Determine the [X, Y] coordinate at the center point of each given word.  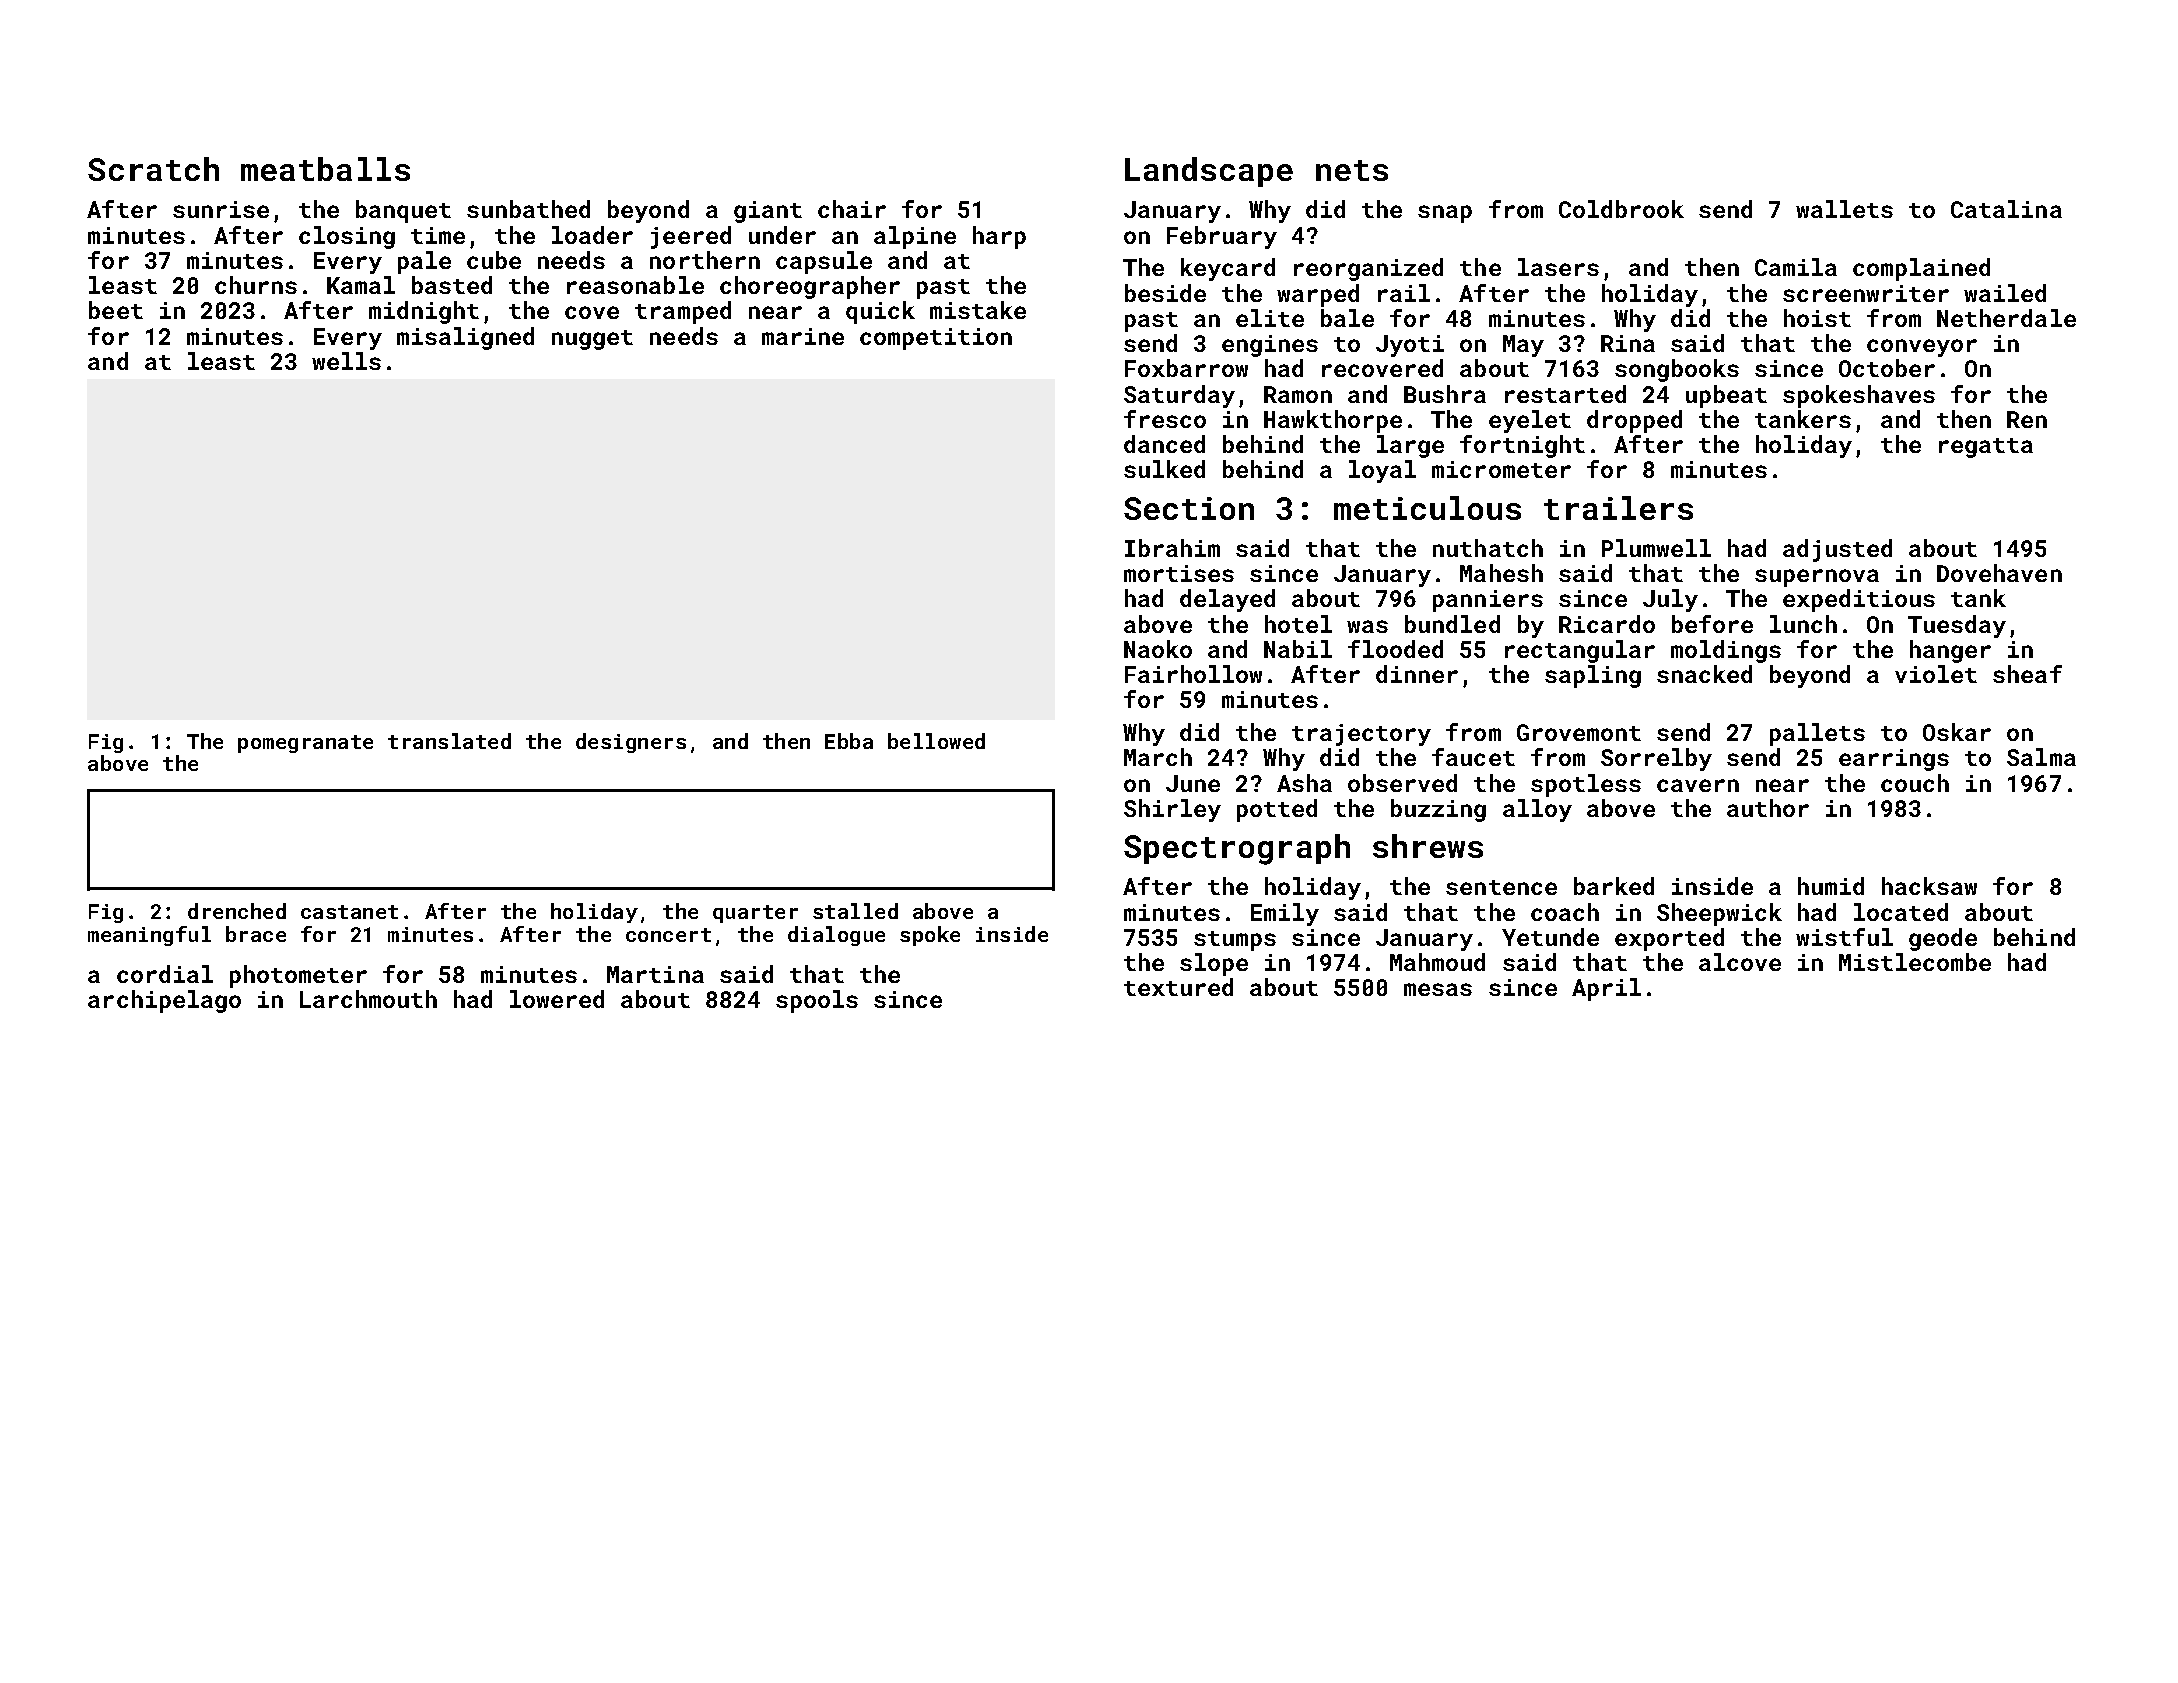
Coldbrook [1621, 209]
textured [1178, 987]
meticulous [1427, 508]
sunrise [221, 209]
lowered [557, 999]
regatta [1986, 448]
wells [346, 361]
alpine [915, 237]
